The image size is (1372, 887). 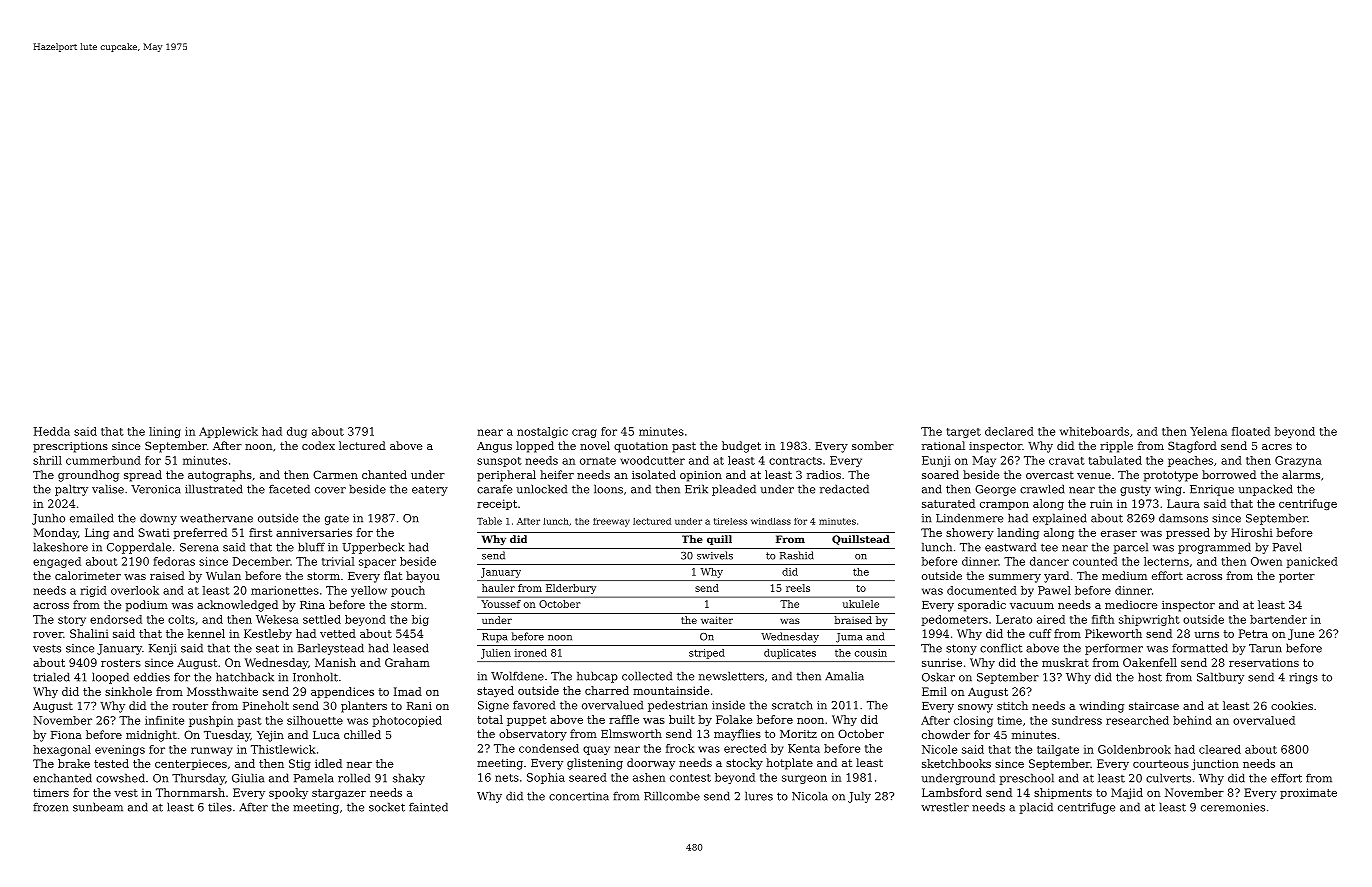 What do you see at coordinates (285, 590) in the document?
I see `marionettes` at bounding box center [285, 590].
